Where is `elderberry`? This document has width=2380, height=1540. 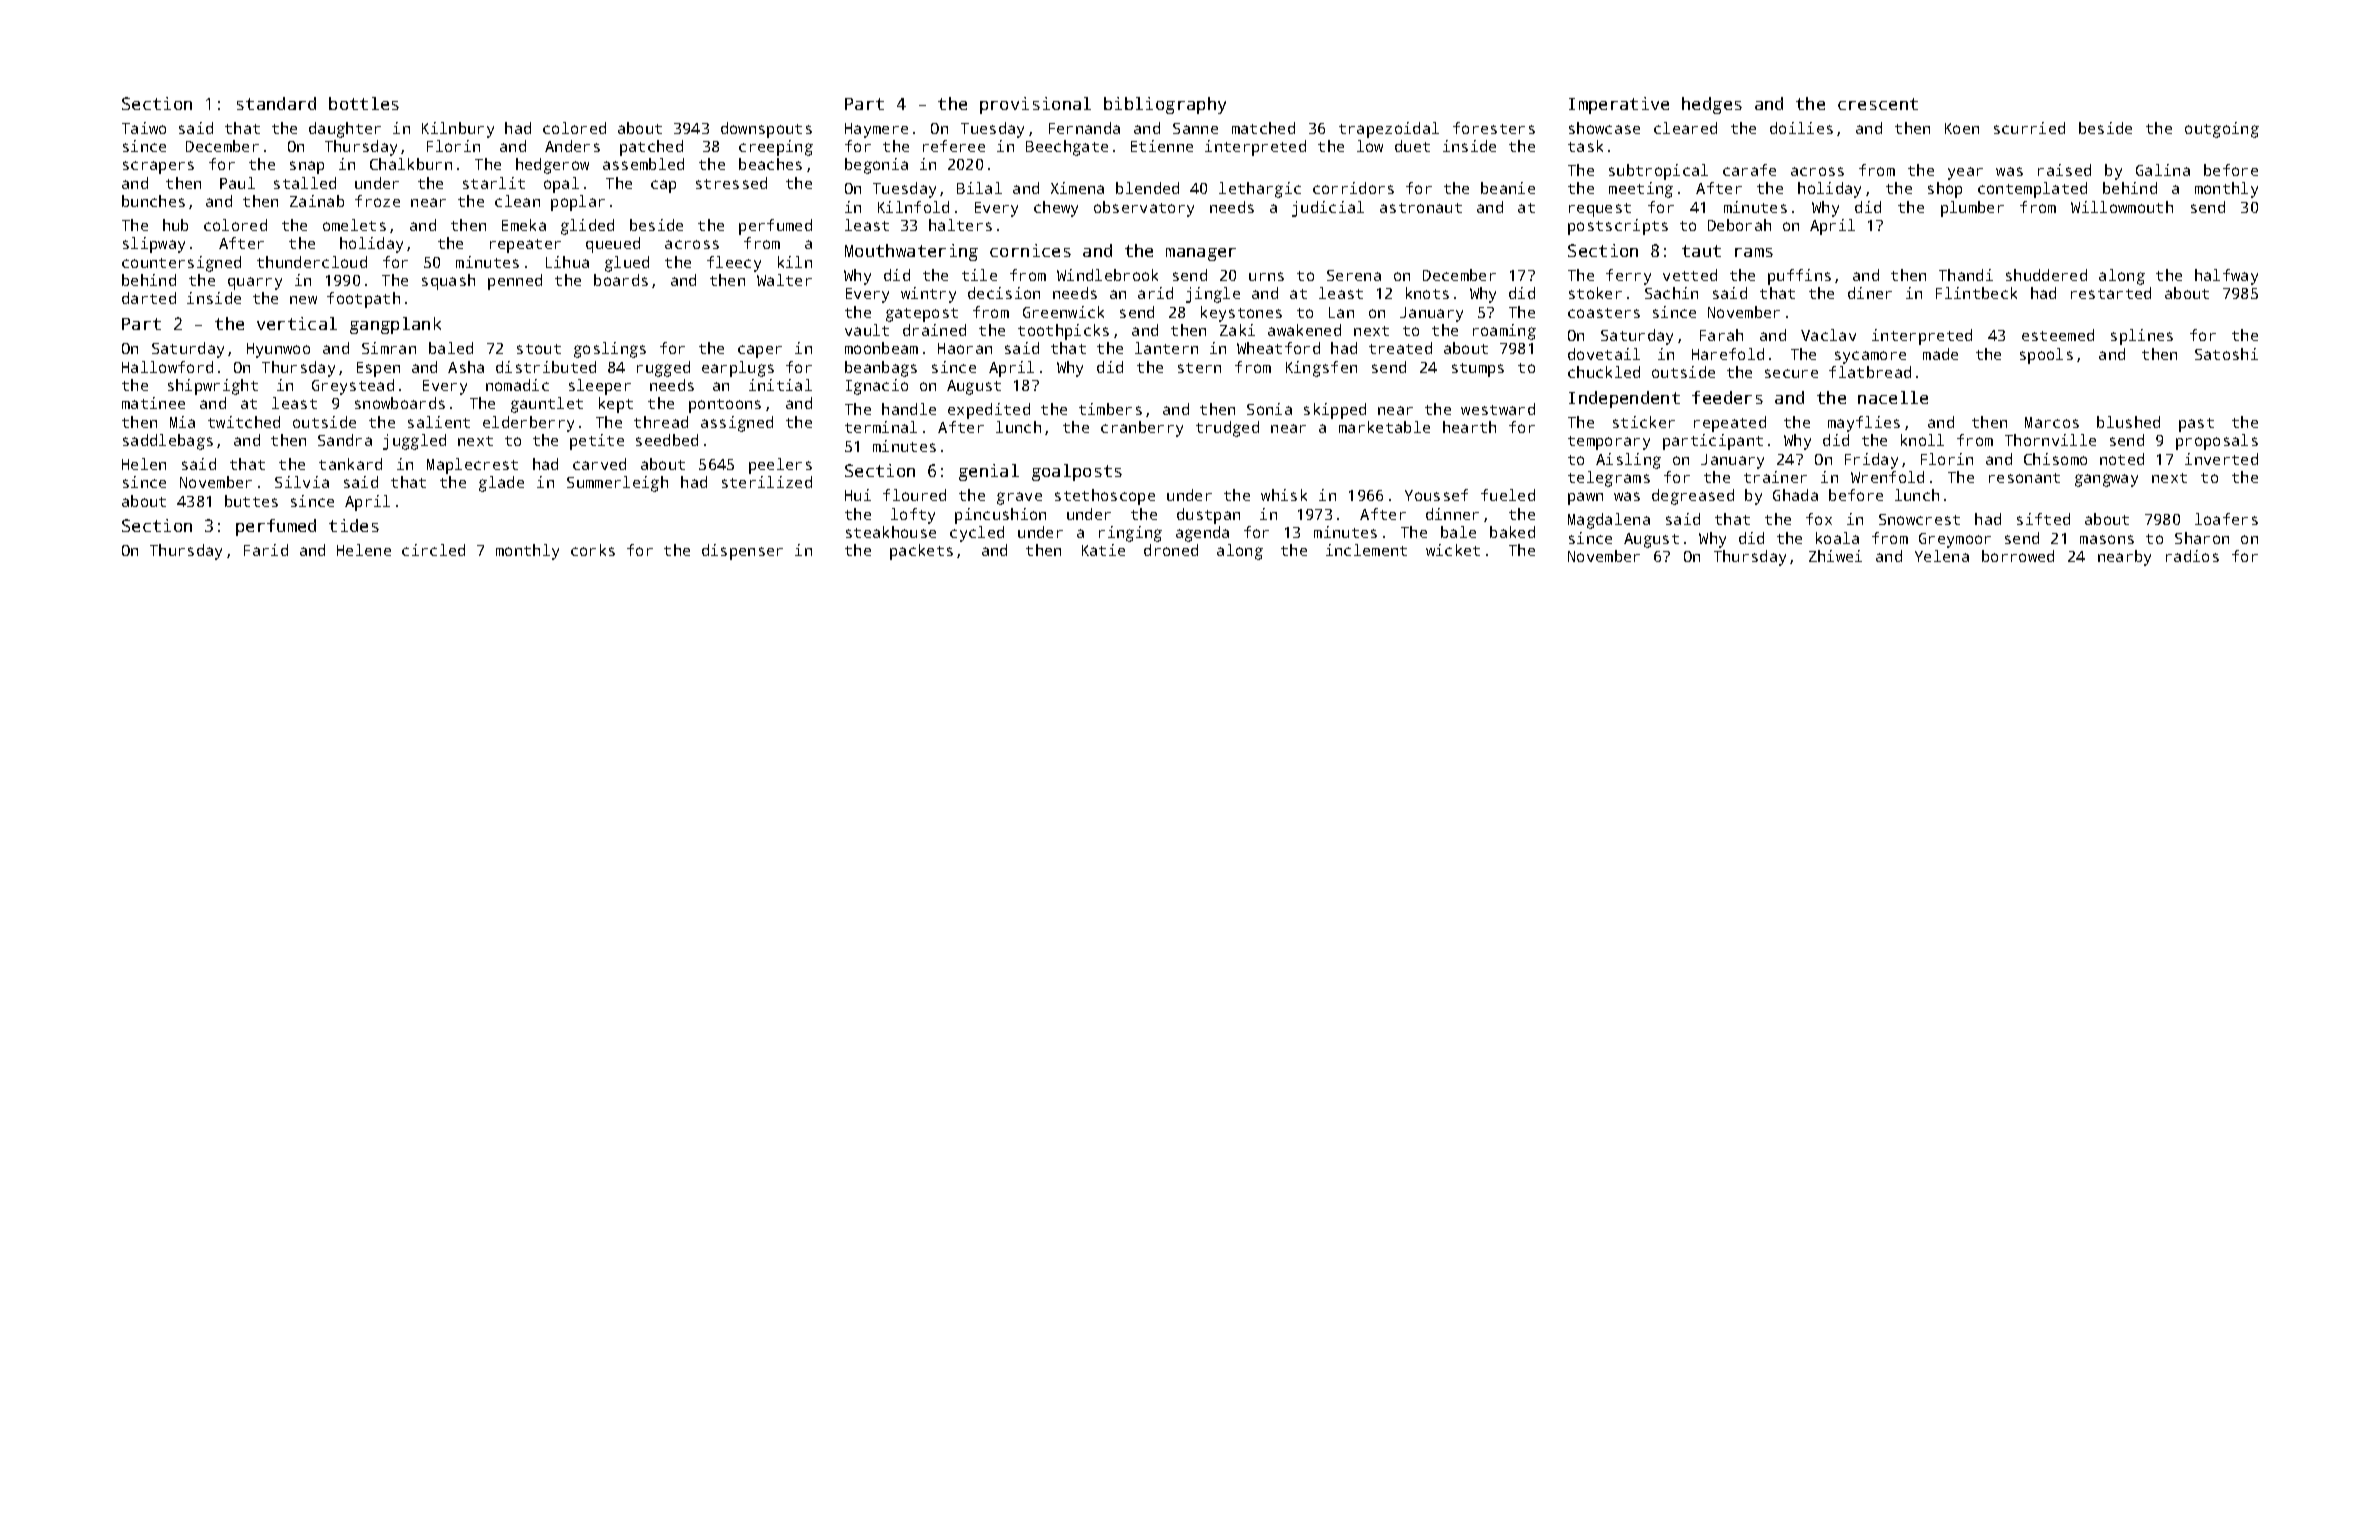 elderberry is located at coordinates (528, 424).
